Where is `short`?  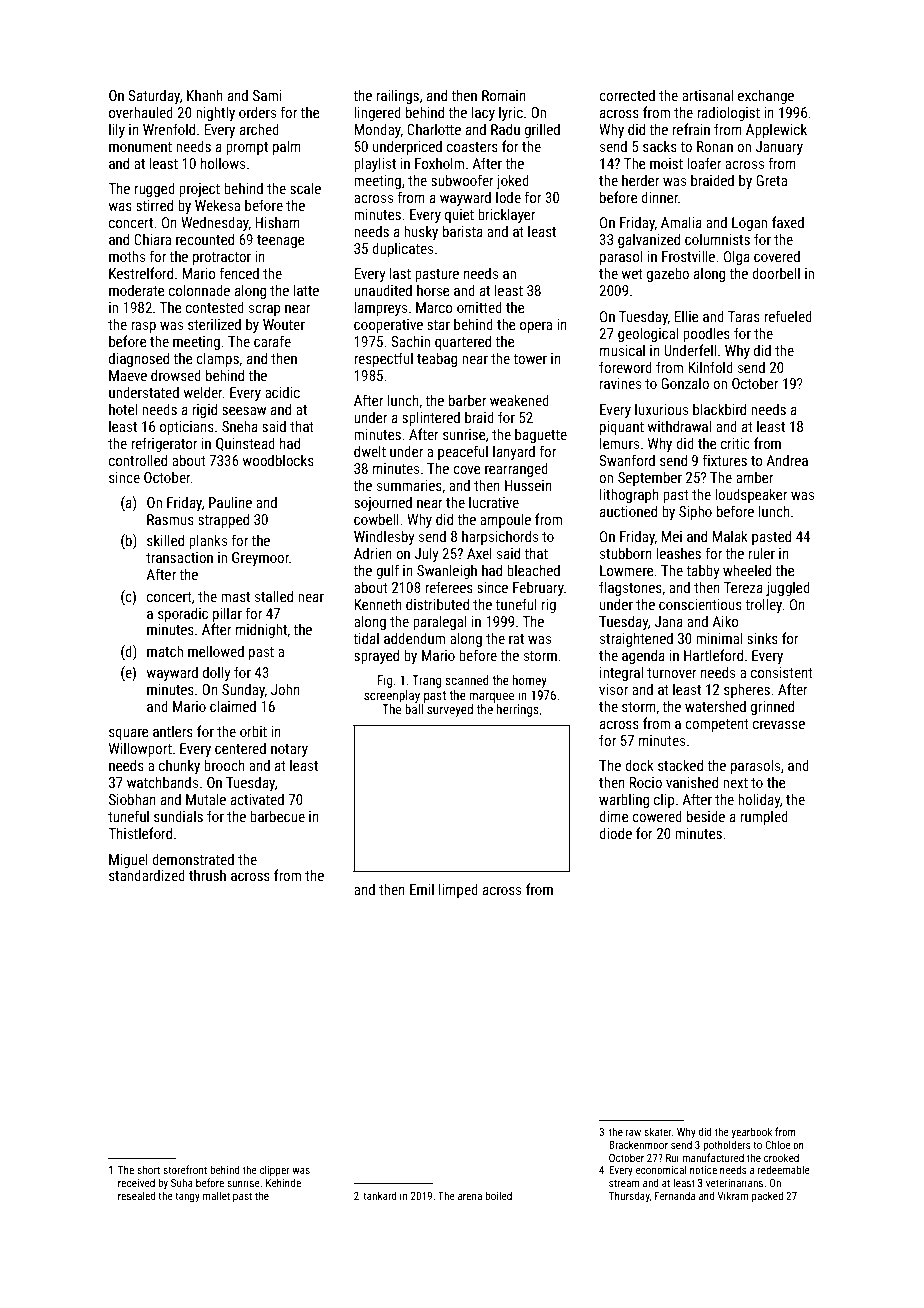
short is located at coordinates (148, 1169).
